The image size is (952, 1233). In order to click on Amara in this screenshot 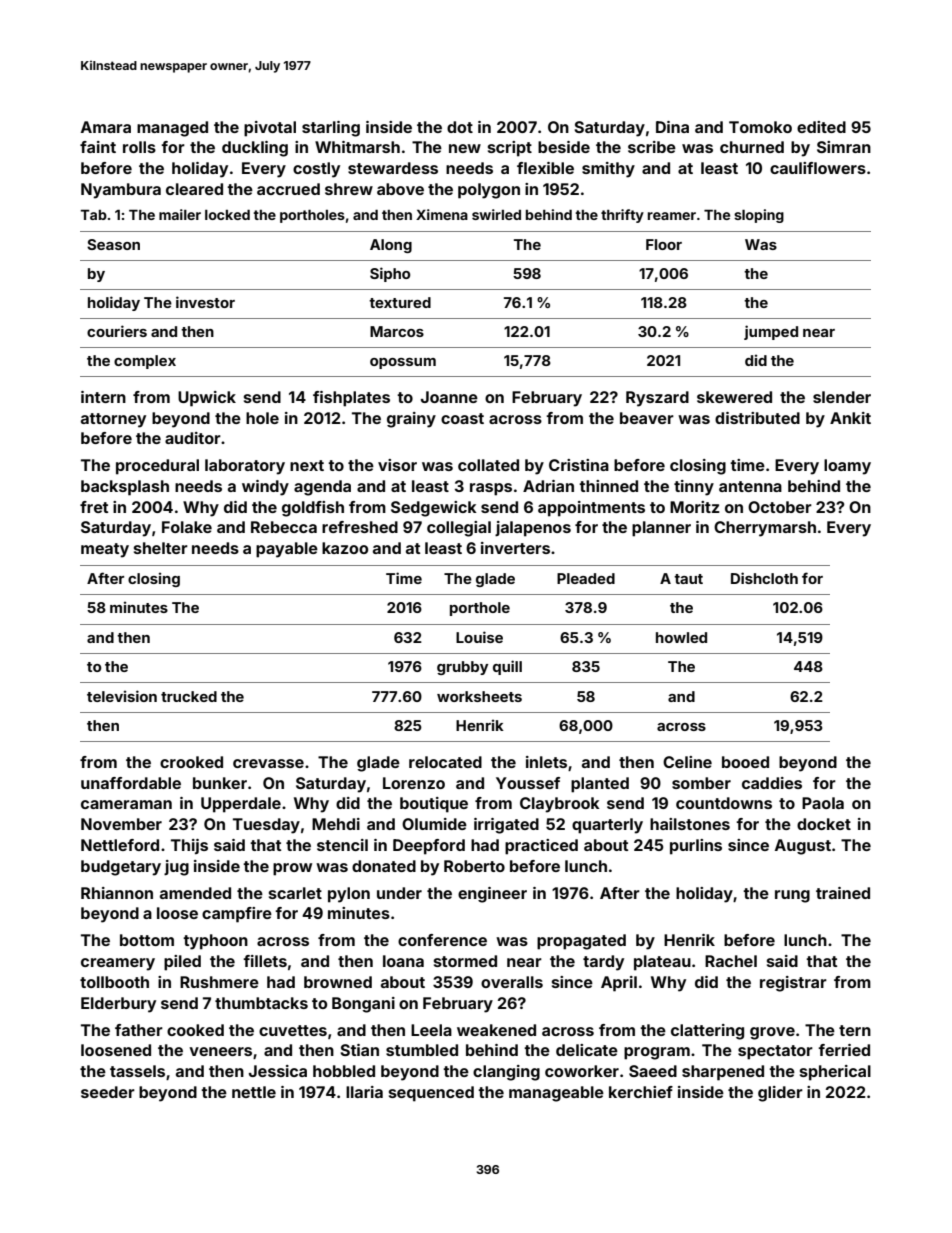, I will do `click(106, 127)`.
